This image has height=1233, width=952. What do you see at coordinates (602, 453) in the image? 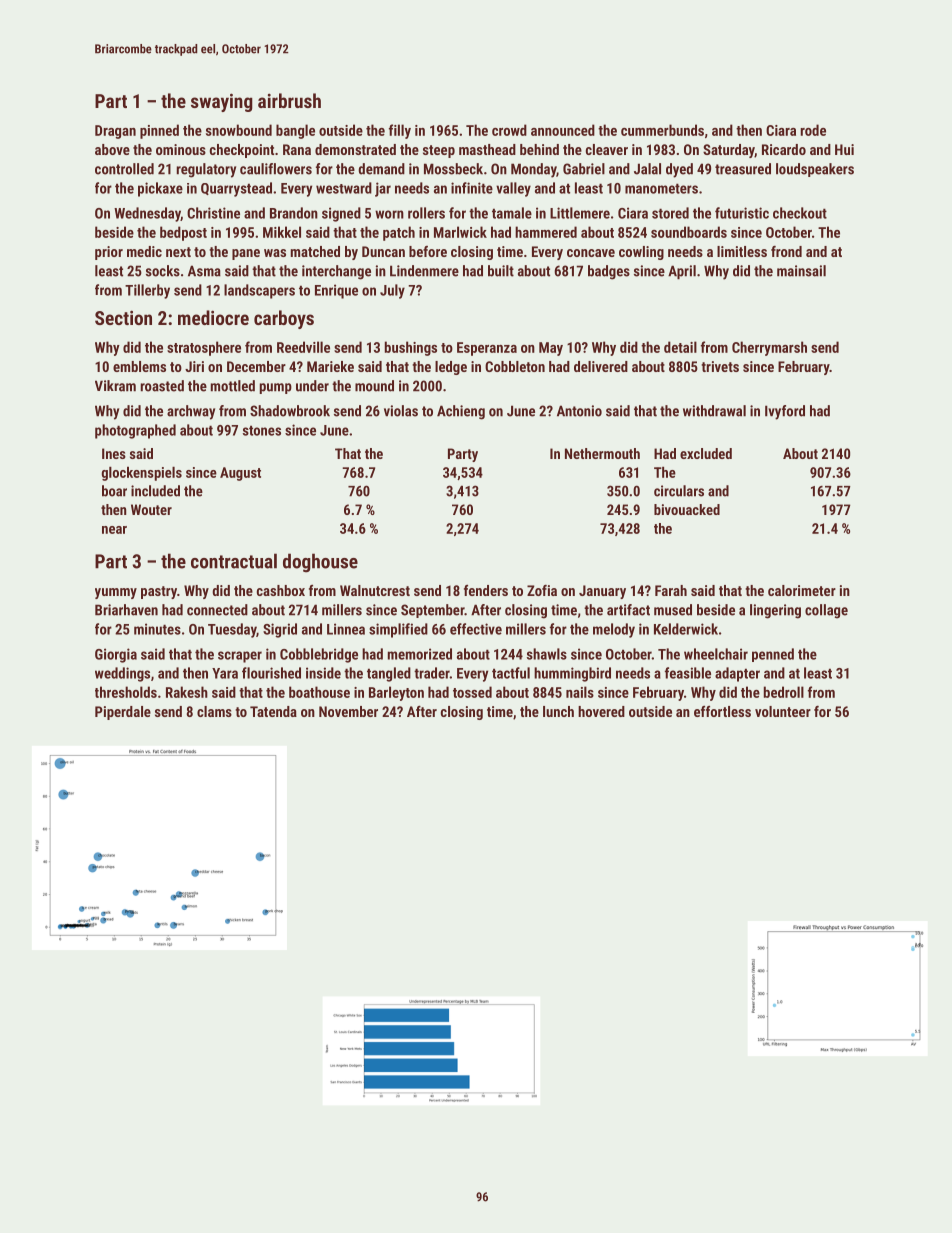
I see `Nethermouth` at bounding box center [602, 453].
